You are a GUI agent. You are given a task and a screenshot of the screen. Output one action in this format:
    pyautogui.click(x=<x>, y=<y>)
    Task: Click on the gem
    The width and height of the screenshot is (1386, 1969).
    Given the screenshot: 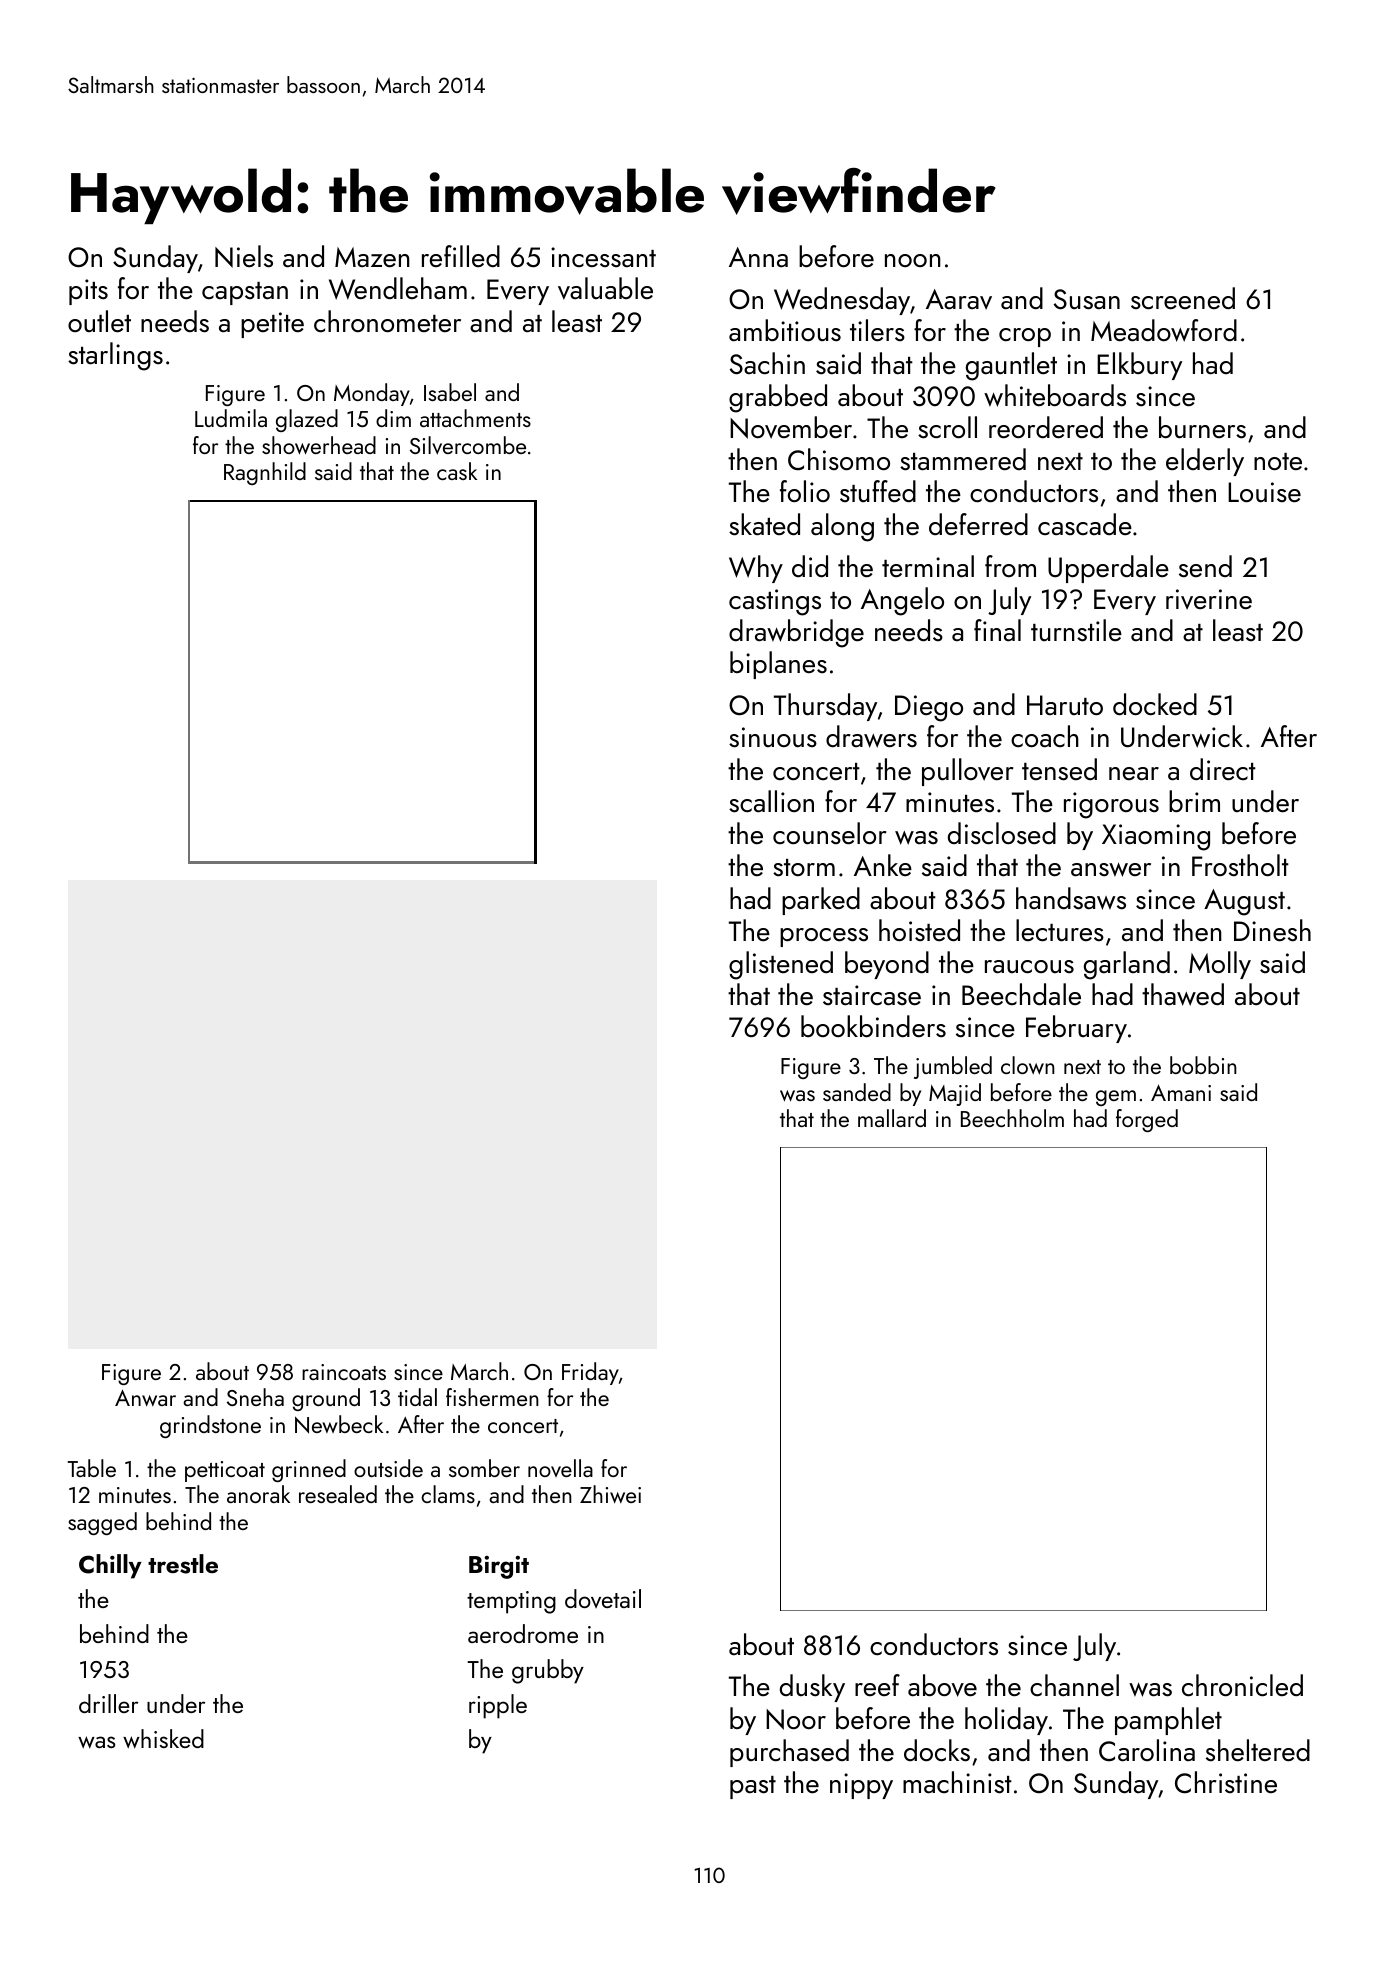 What is the action you would take?
    pyautogui.click(x=1116, y=1098)
